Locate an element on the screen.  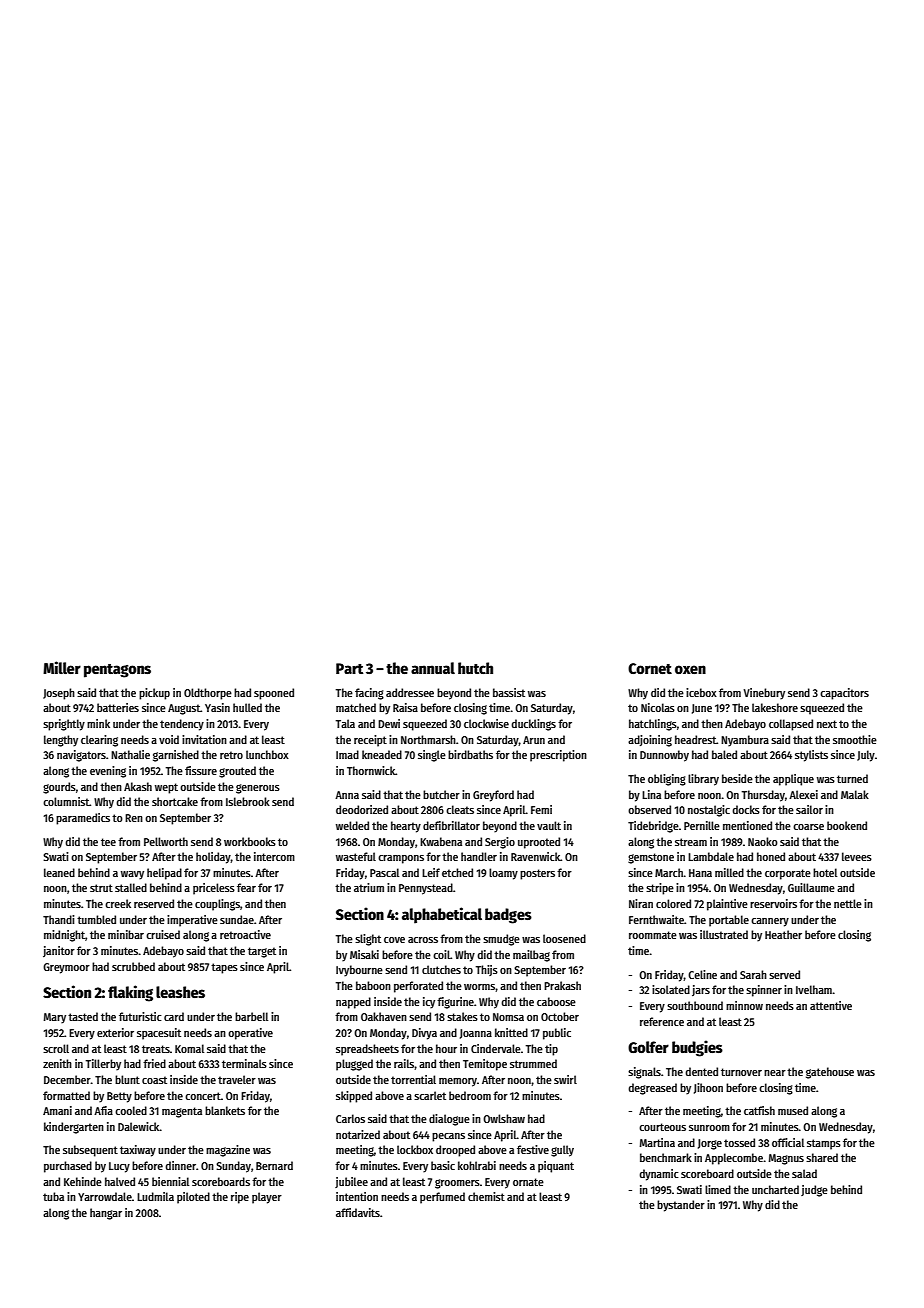
reference is located at coordinates (662, 1021).
